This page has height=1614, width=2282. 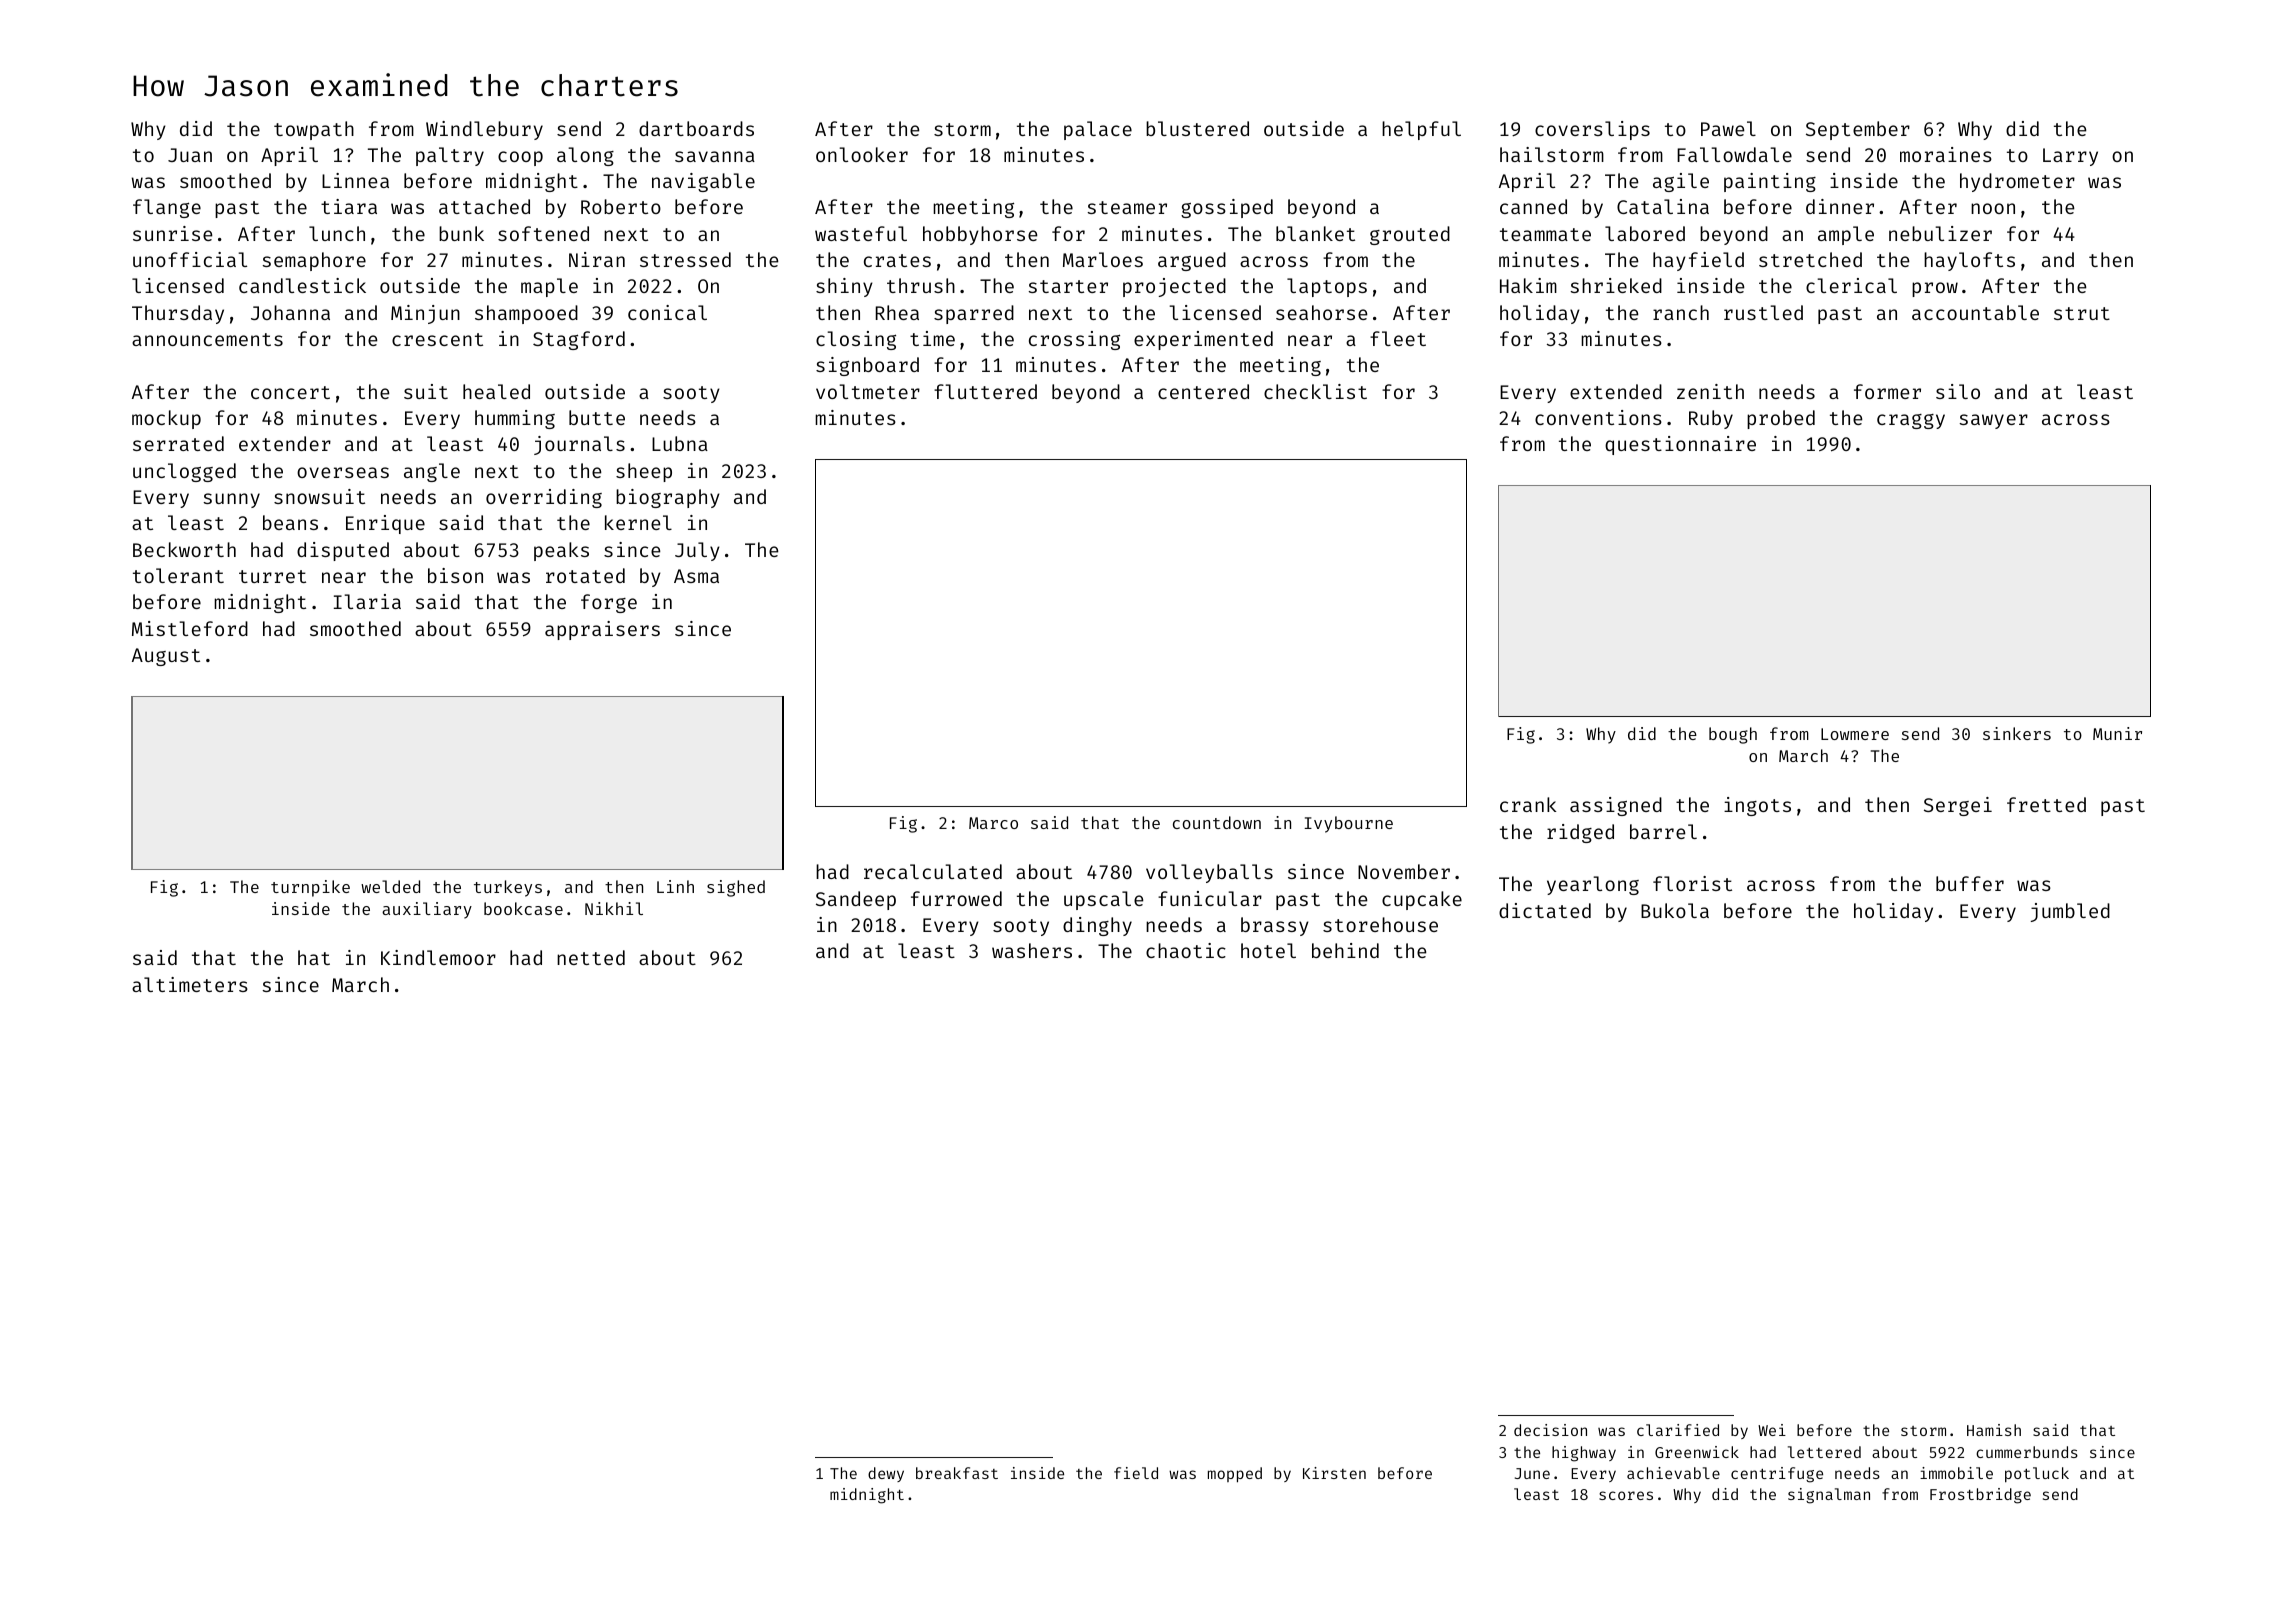 I want to click on former, so click(x=1887, y=391).
